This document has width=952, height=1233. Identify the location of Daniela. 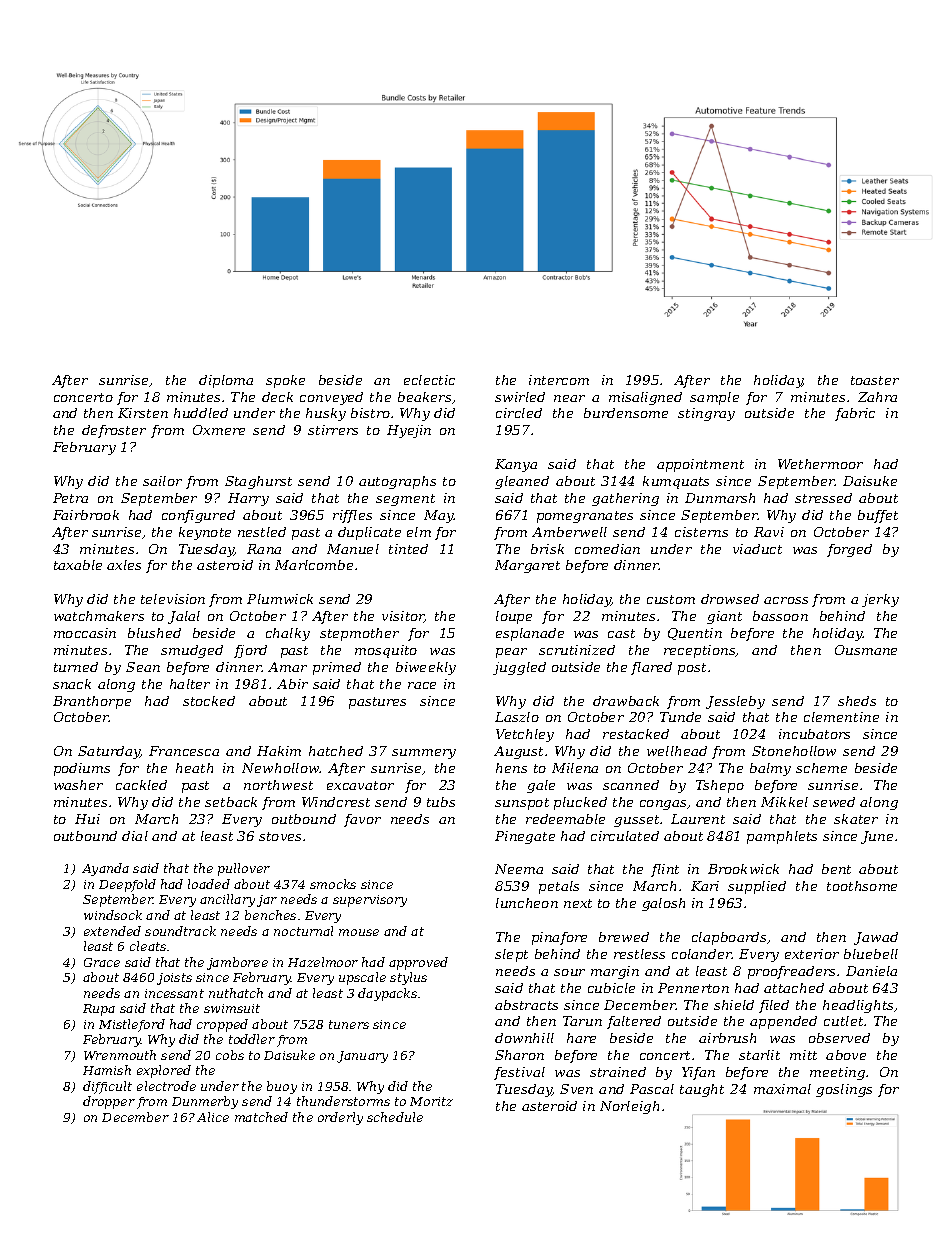
(871, 971).
